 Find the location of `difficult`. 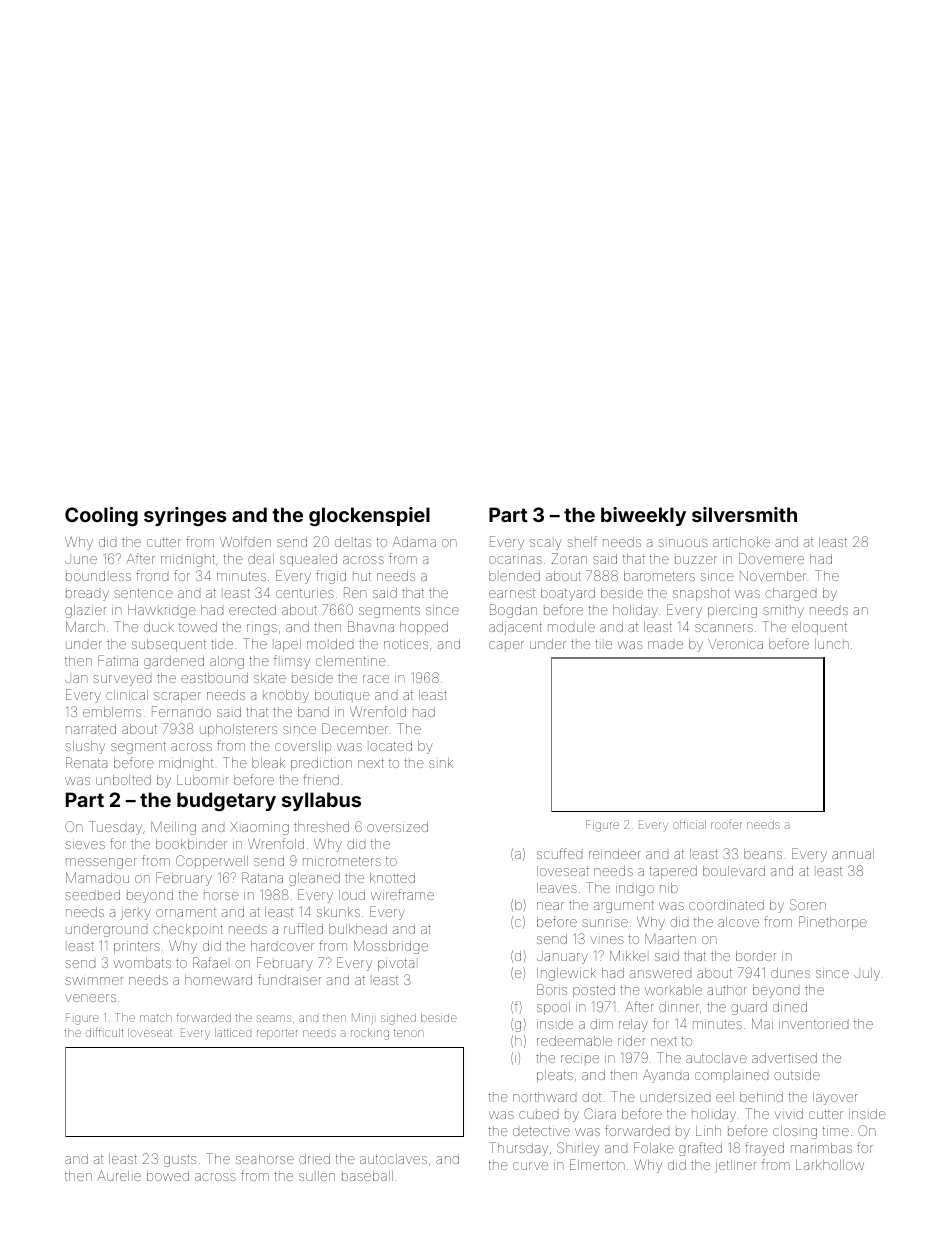

difficult is located at coordinates (104, 1032).
